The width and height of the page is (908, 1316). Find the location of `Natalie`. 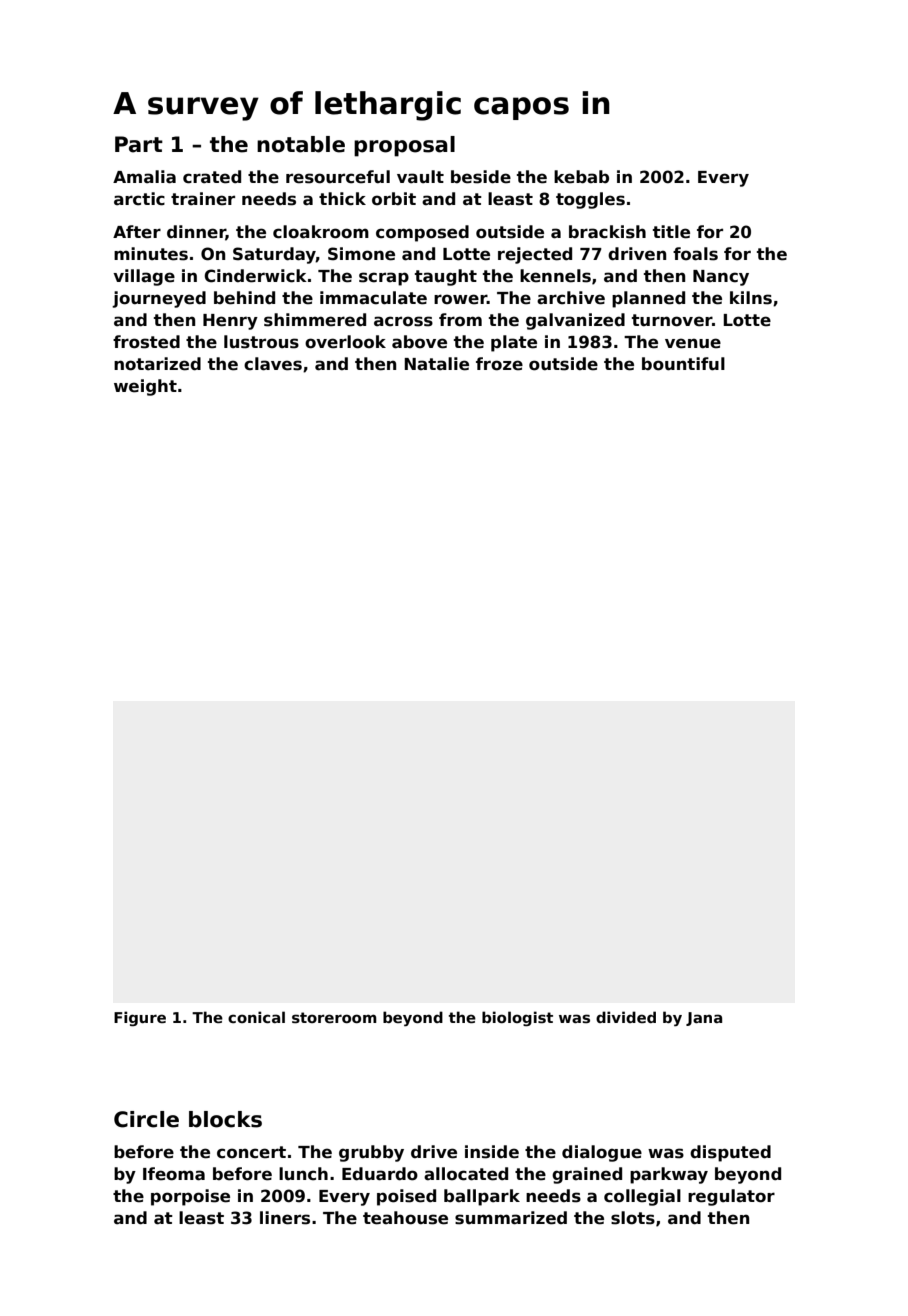

Natalie is located at coordinates (436, 364).
